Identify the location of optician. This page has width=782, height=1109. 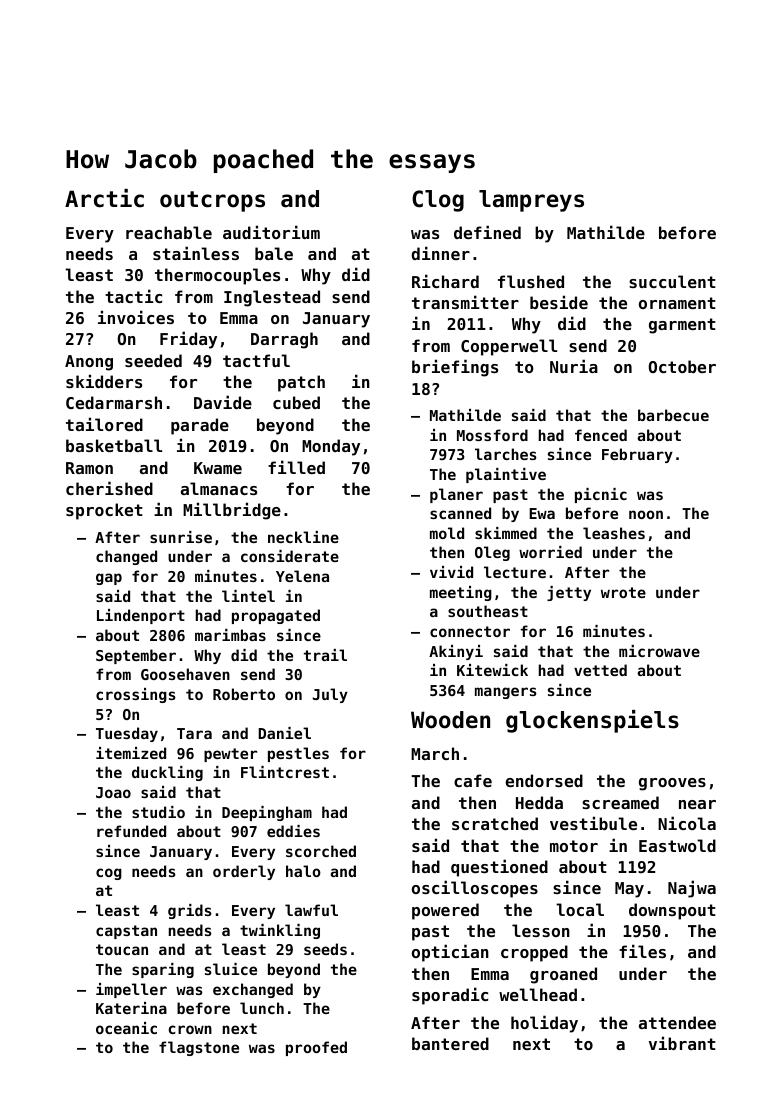
(450, 953).
